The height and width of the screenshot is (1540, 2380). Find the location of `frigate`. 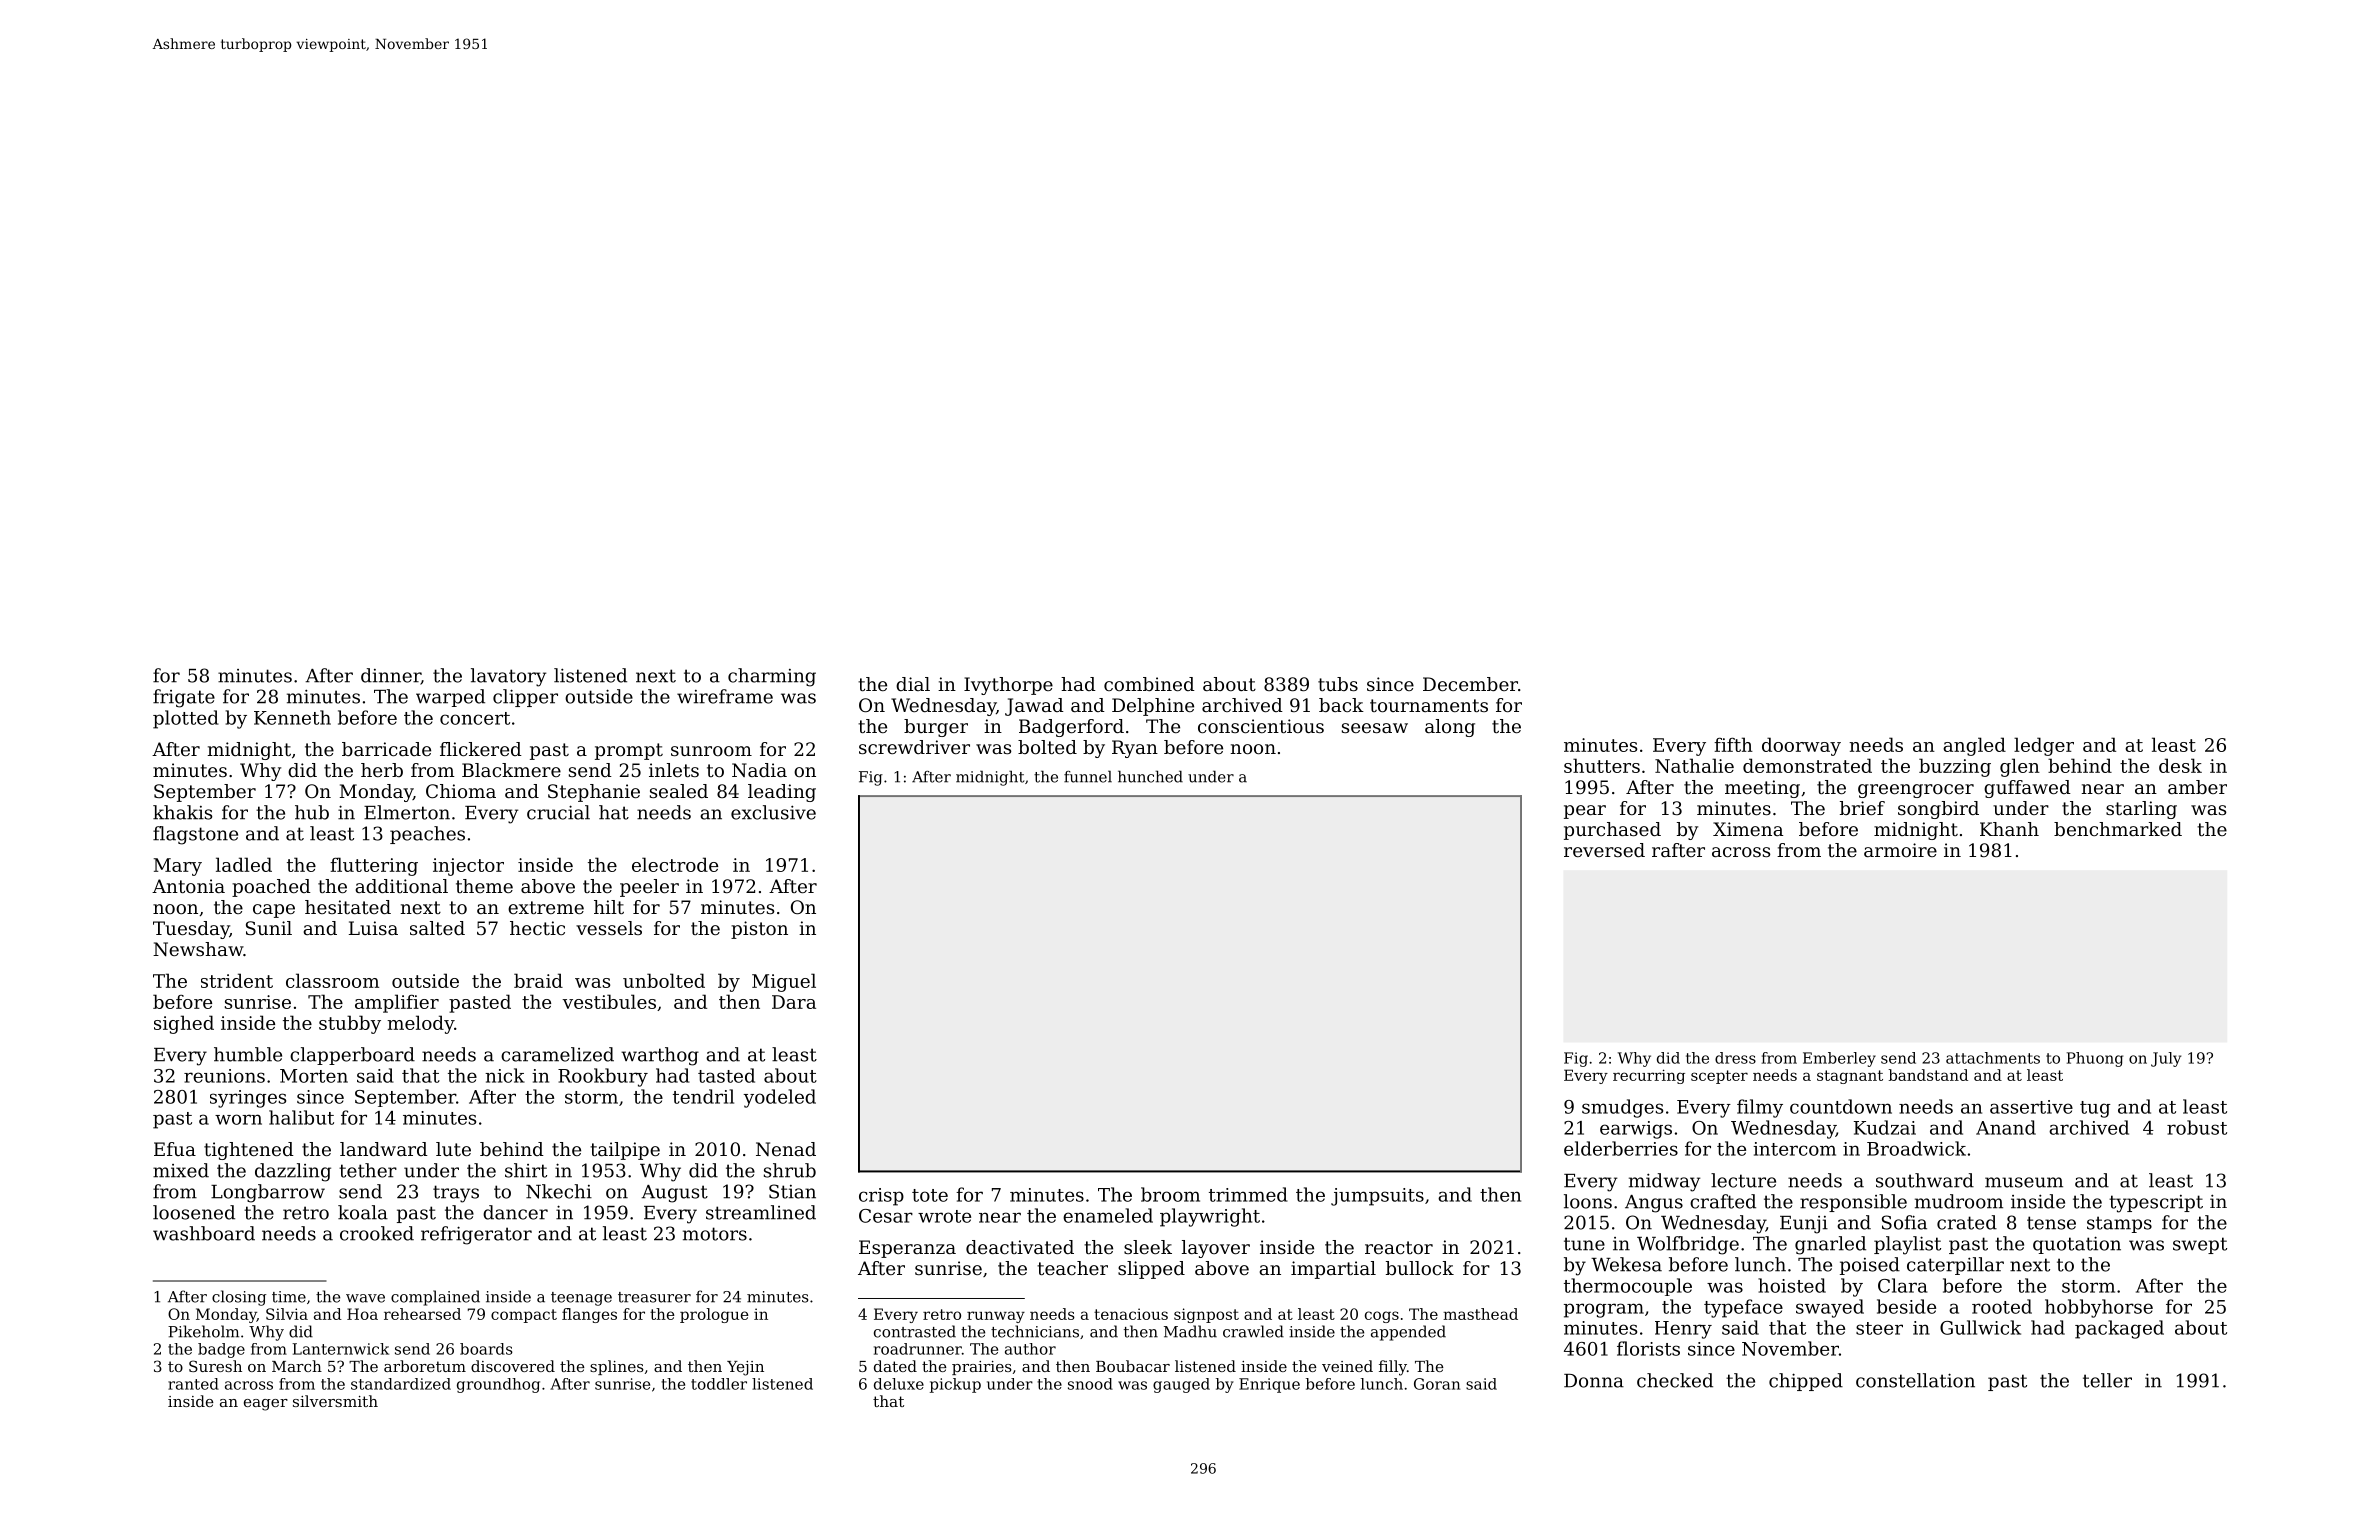

frigate is located at coordinates (184, 698).
